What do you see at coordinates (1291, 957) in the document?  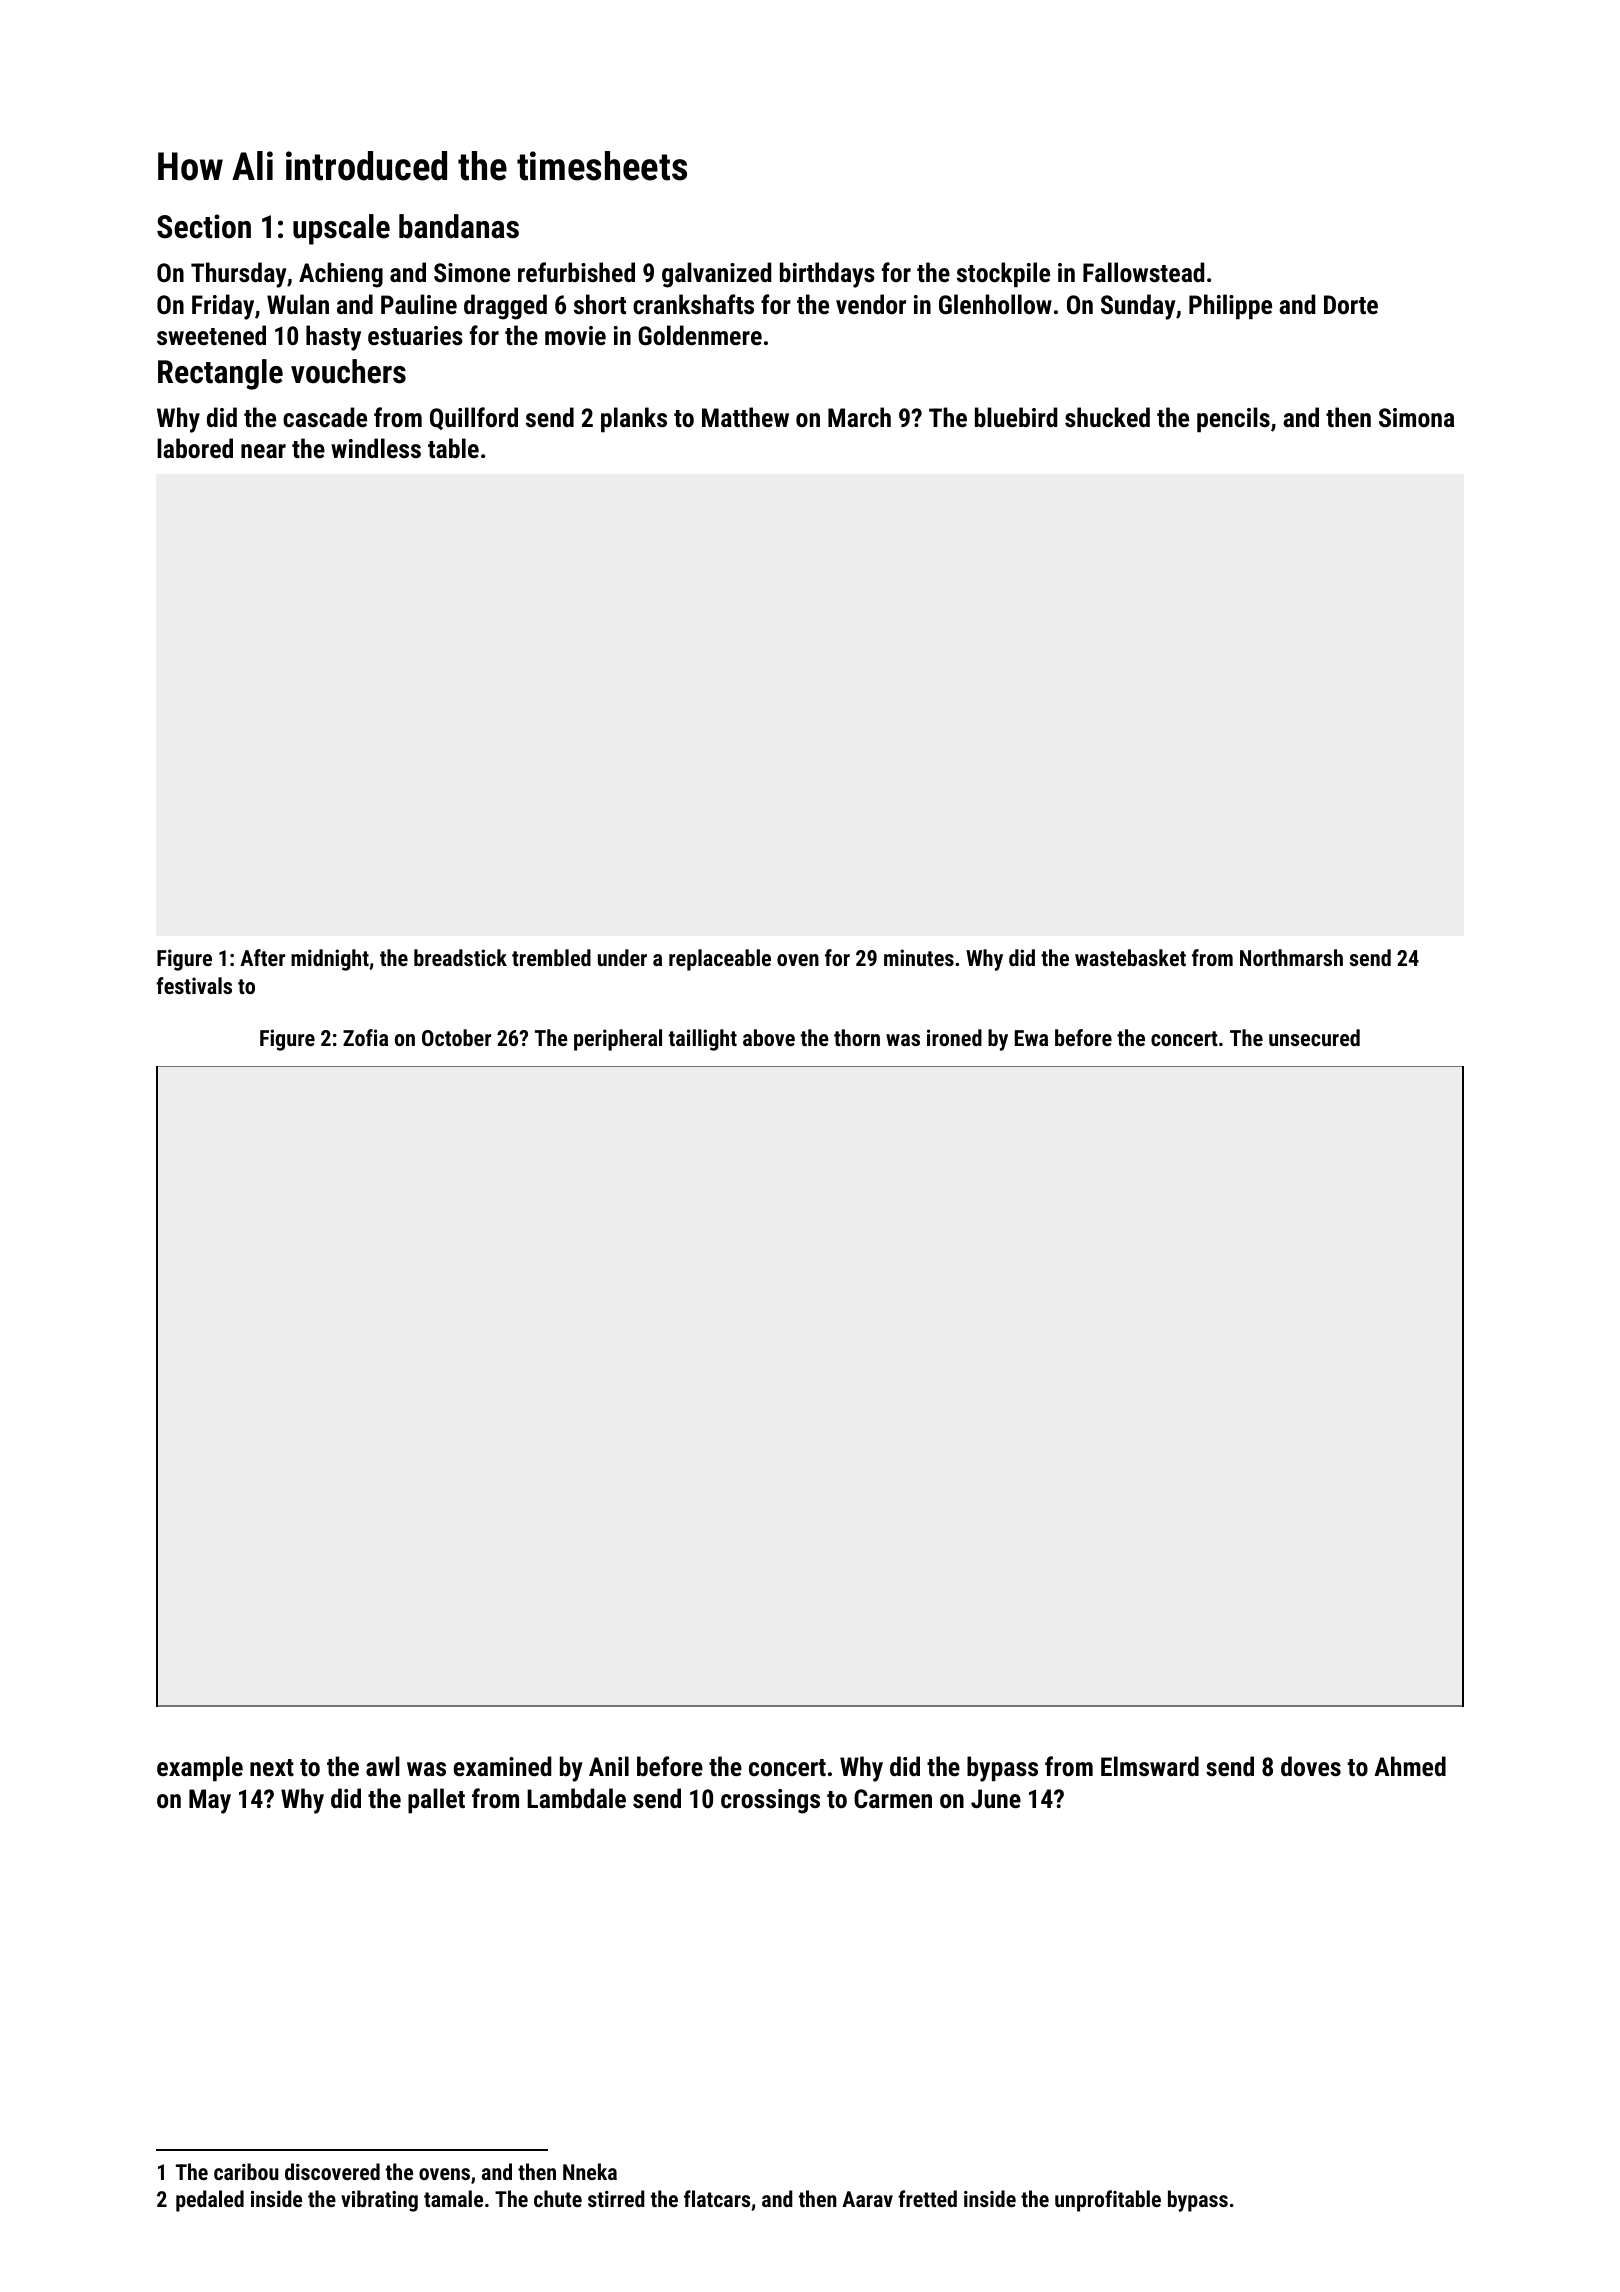 I see `Northmarsh` at bounding box center [1291, 957].
